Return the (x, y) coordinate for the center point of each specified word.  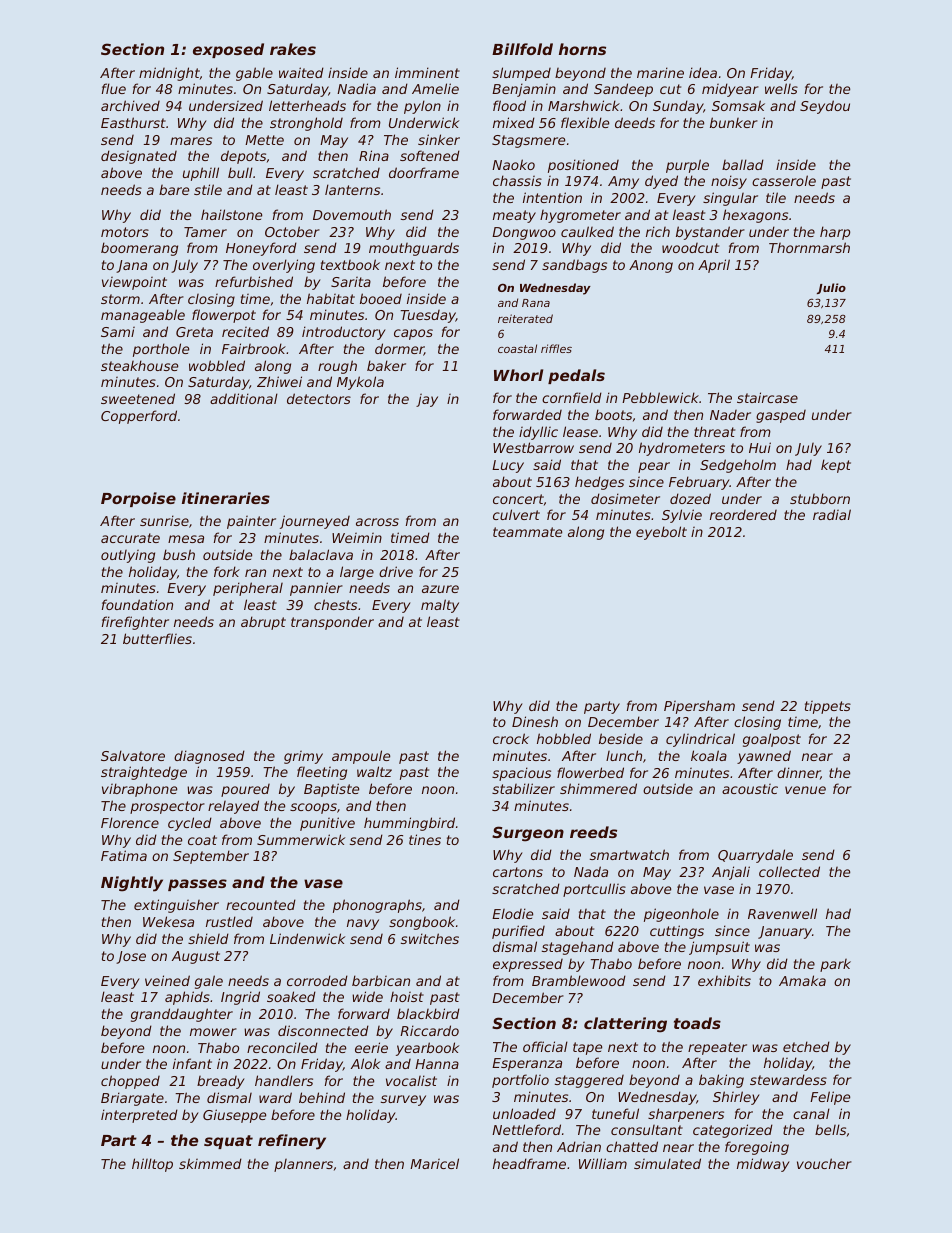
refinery (292, 1142)
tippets (828, 707)
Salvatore (133, 755)
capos (413, 334)
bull (240, 172)
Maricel (434, 1163)
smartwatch (629, 854)
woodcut (690, 248)
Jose (131, 957)
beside (621, 738)
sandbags (574, 266)
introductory (344, 333)
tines (425, 839)
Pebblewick (660, 397)
